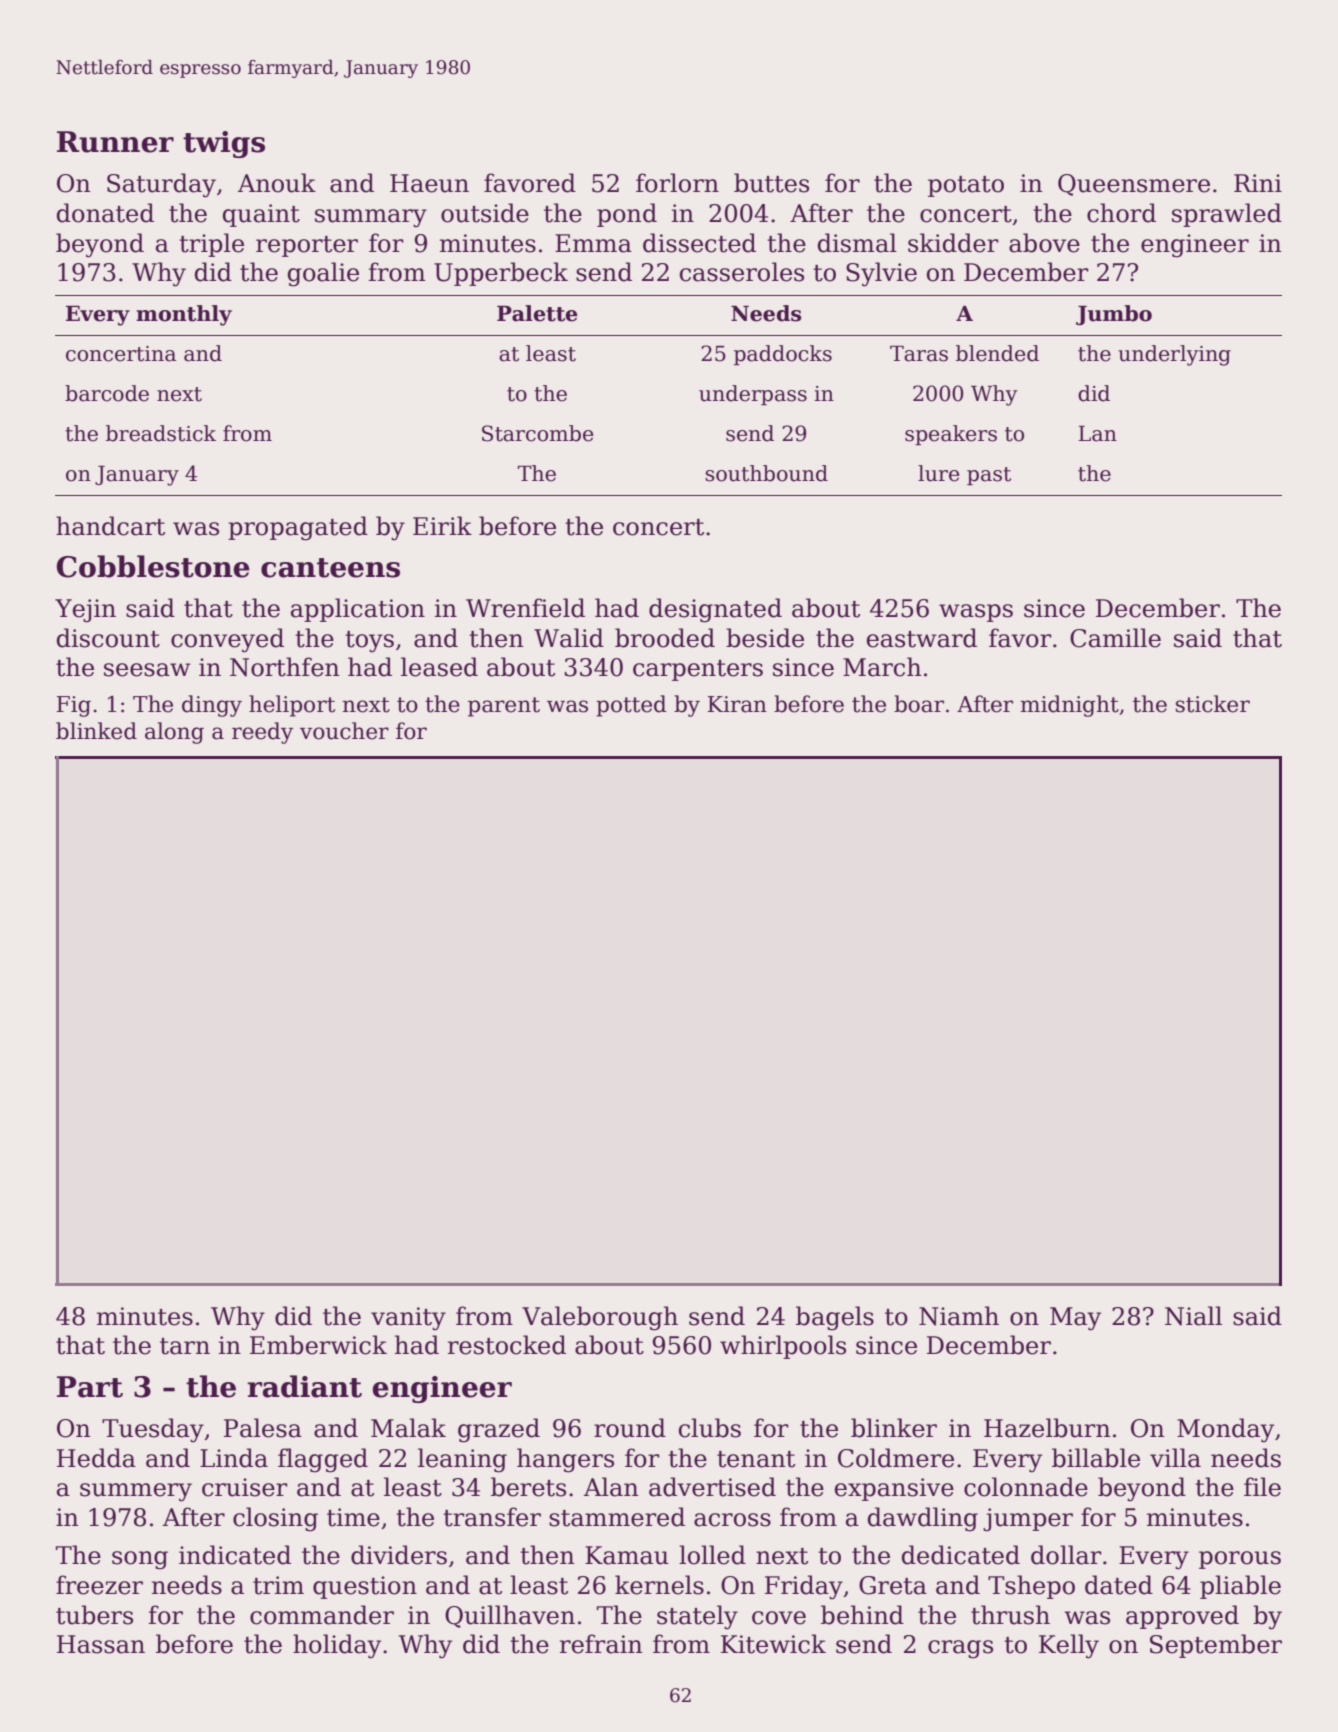  Describe the element at coordinates (510, 1616) in the image. I see `Quillhaven` at that location.
